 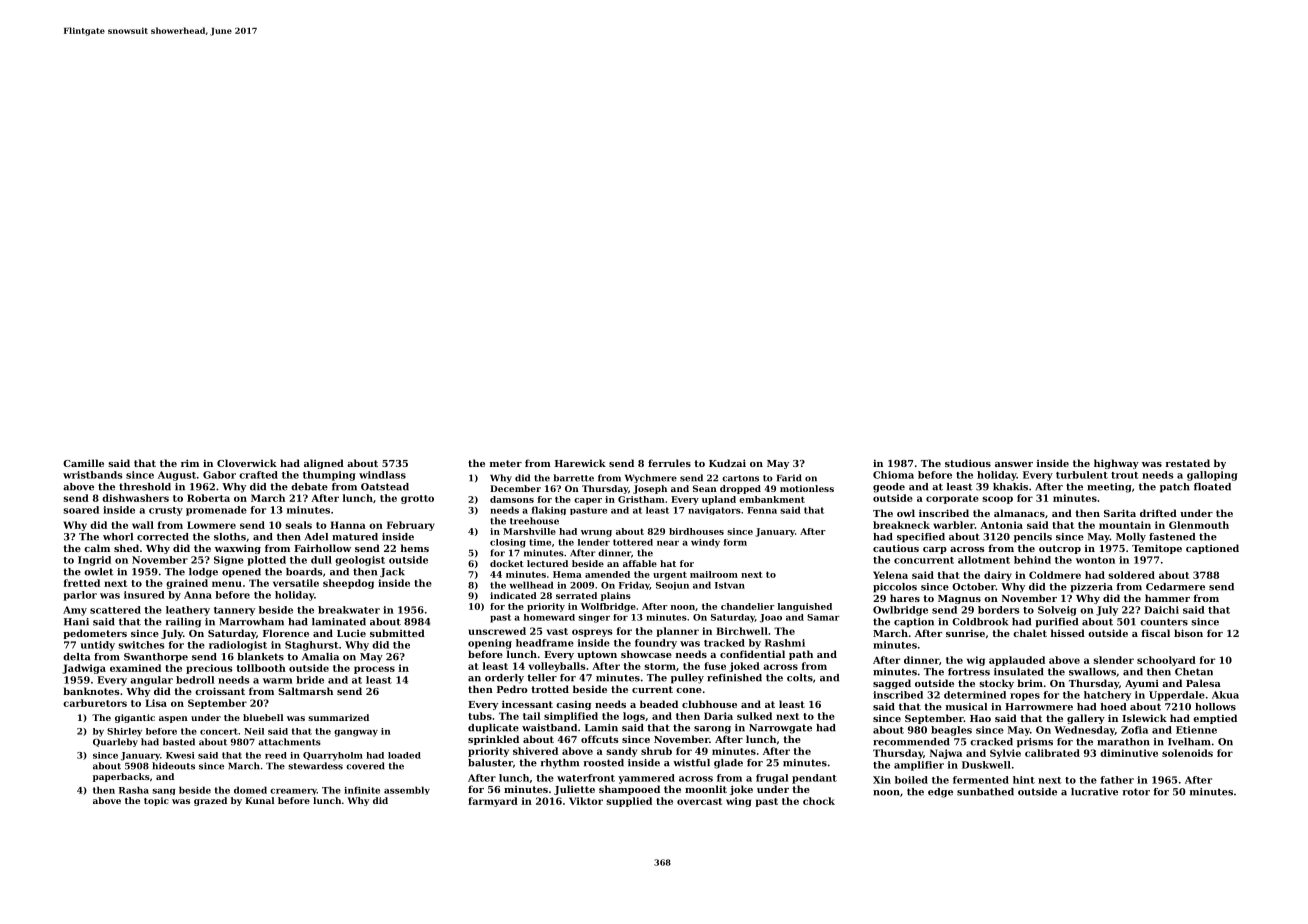 I want to click on flaking, so click(x=549, y=510).
